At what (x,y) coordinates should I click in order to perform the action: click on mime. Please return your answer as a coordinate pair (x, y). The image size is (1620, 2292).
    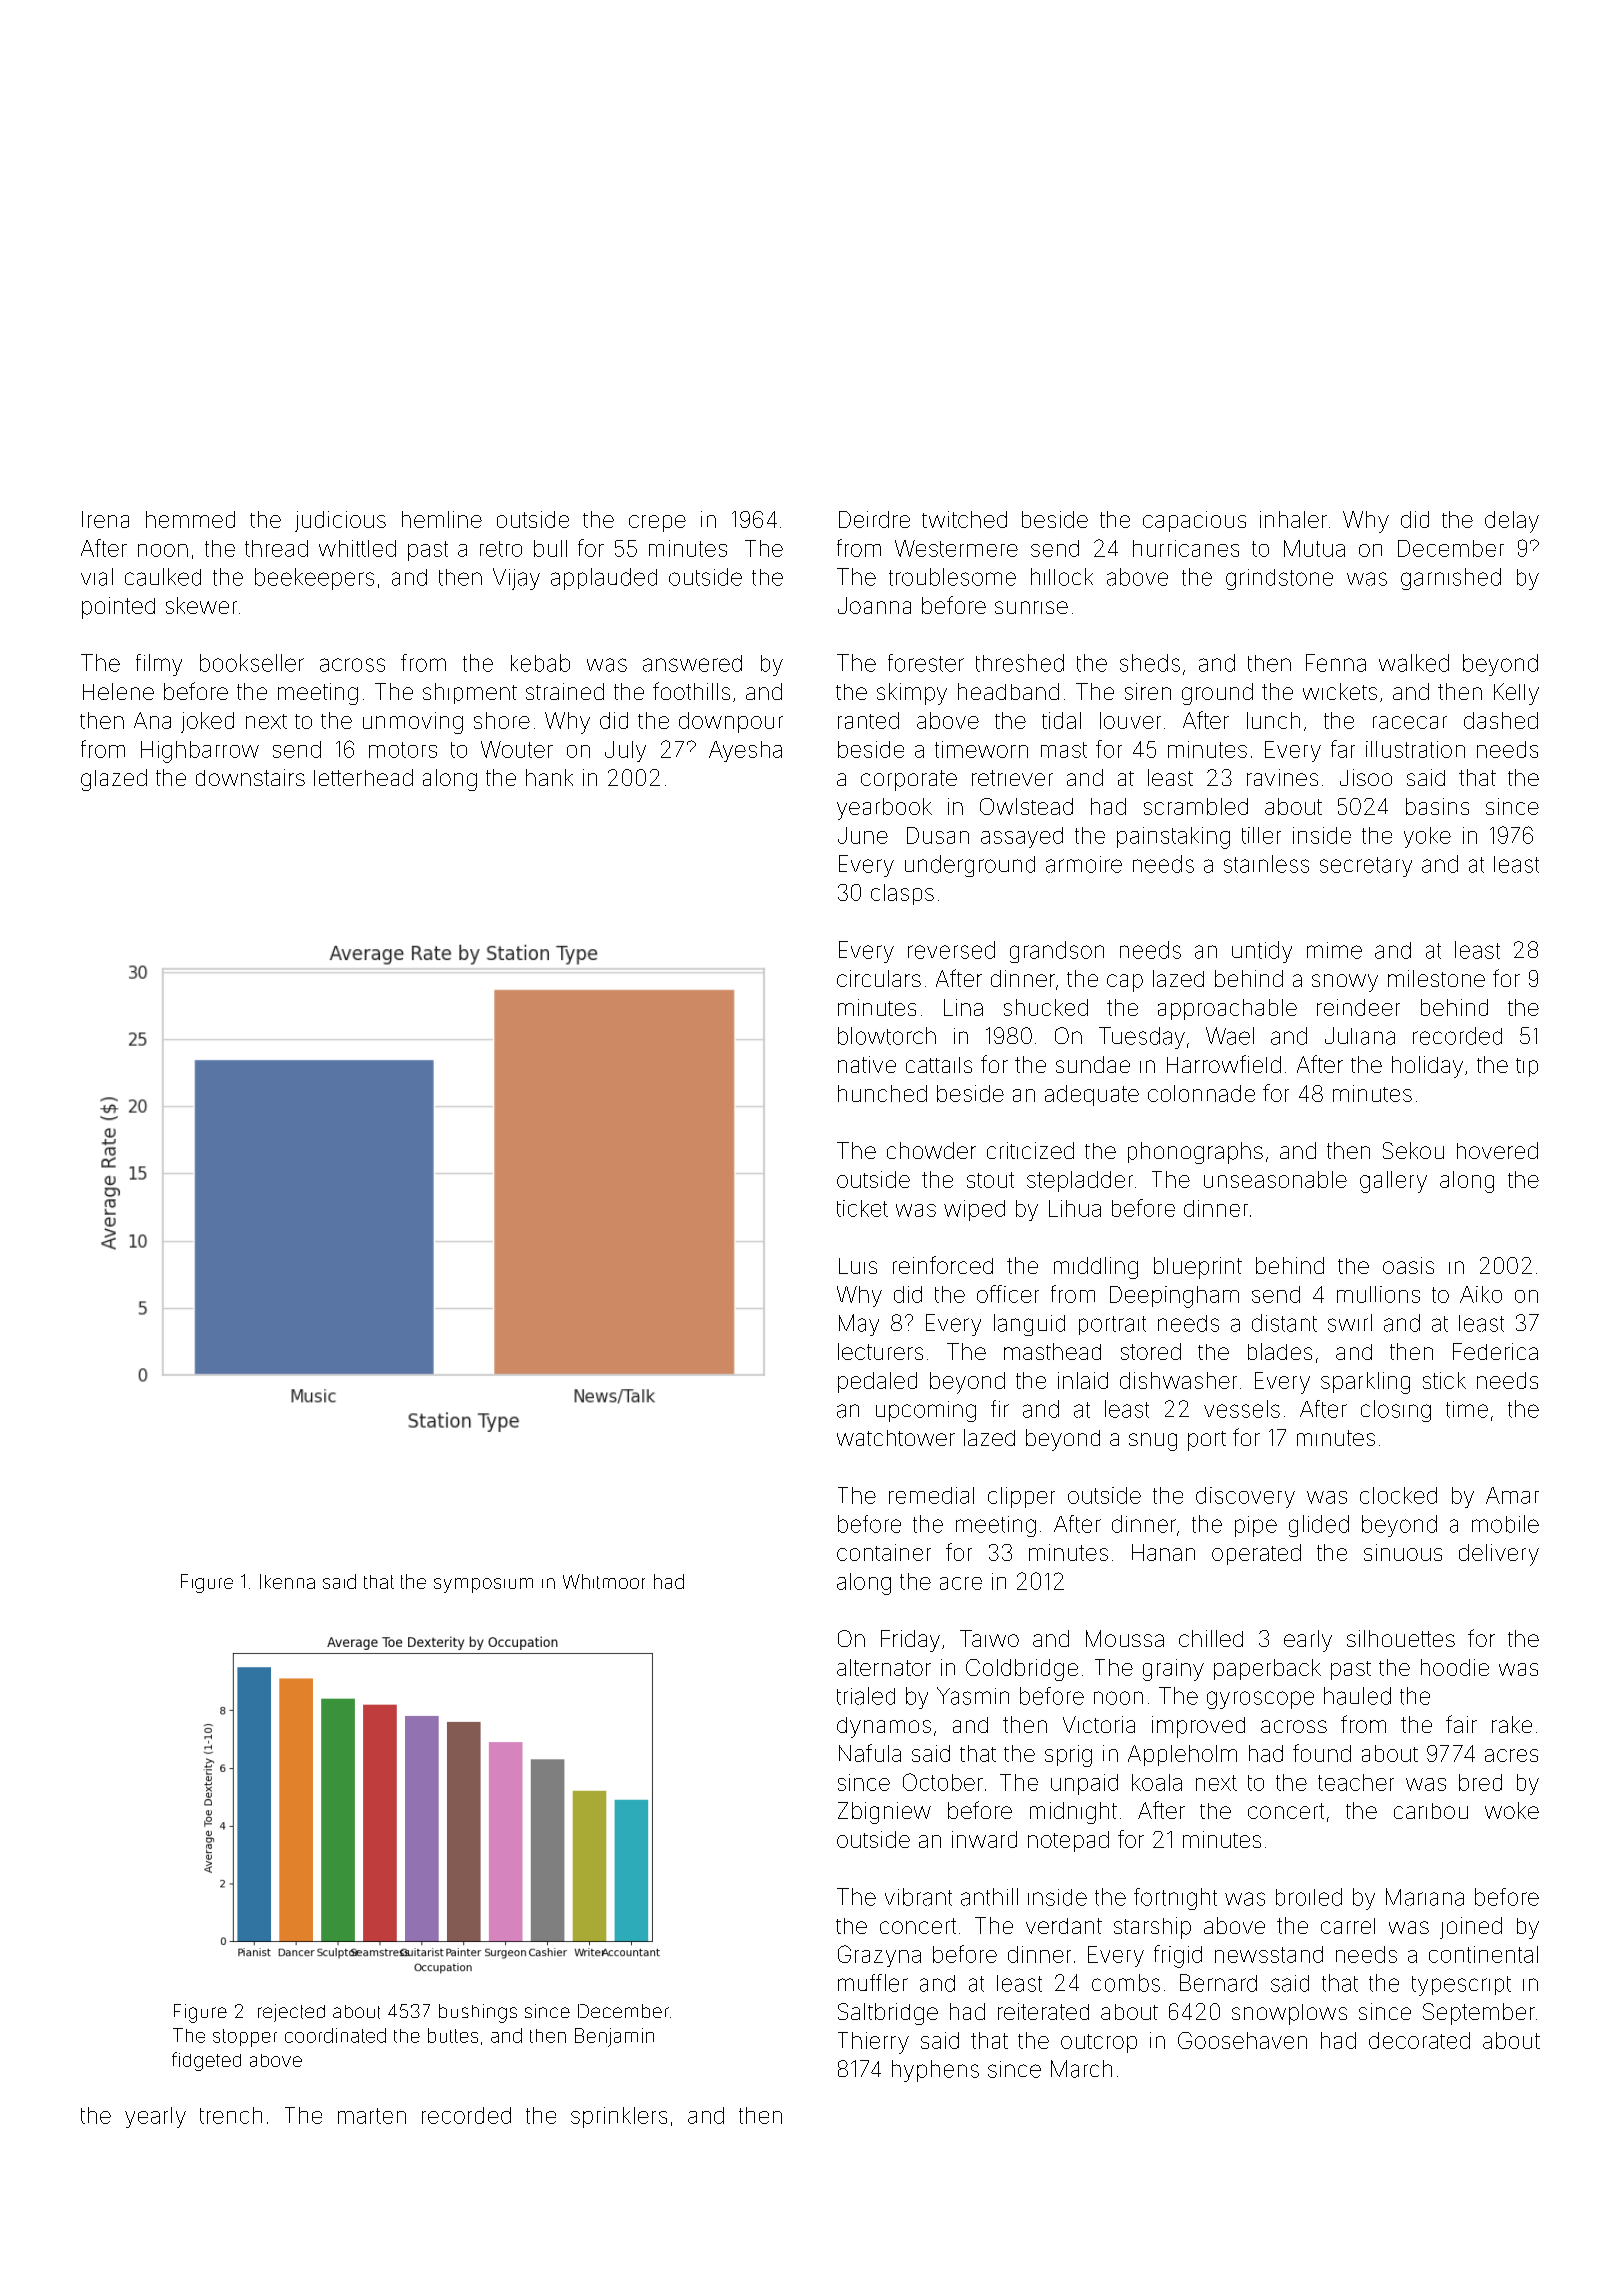
    Looking at the image, I should click on (1334, 950).
